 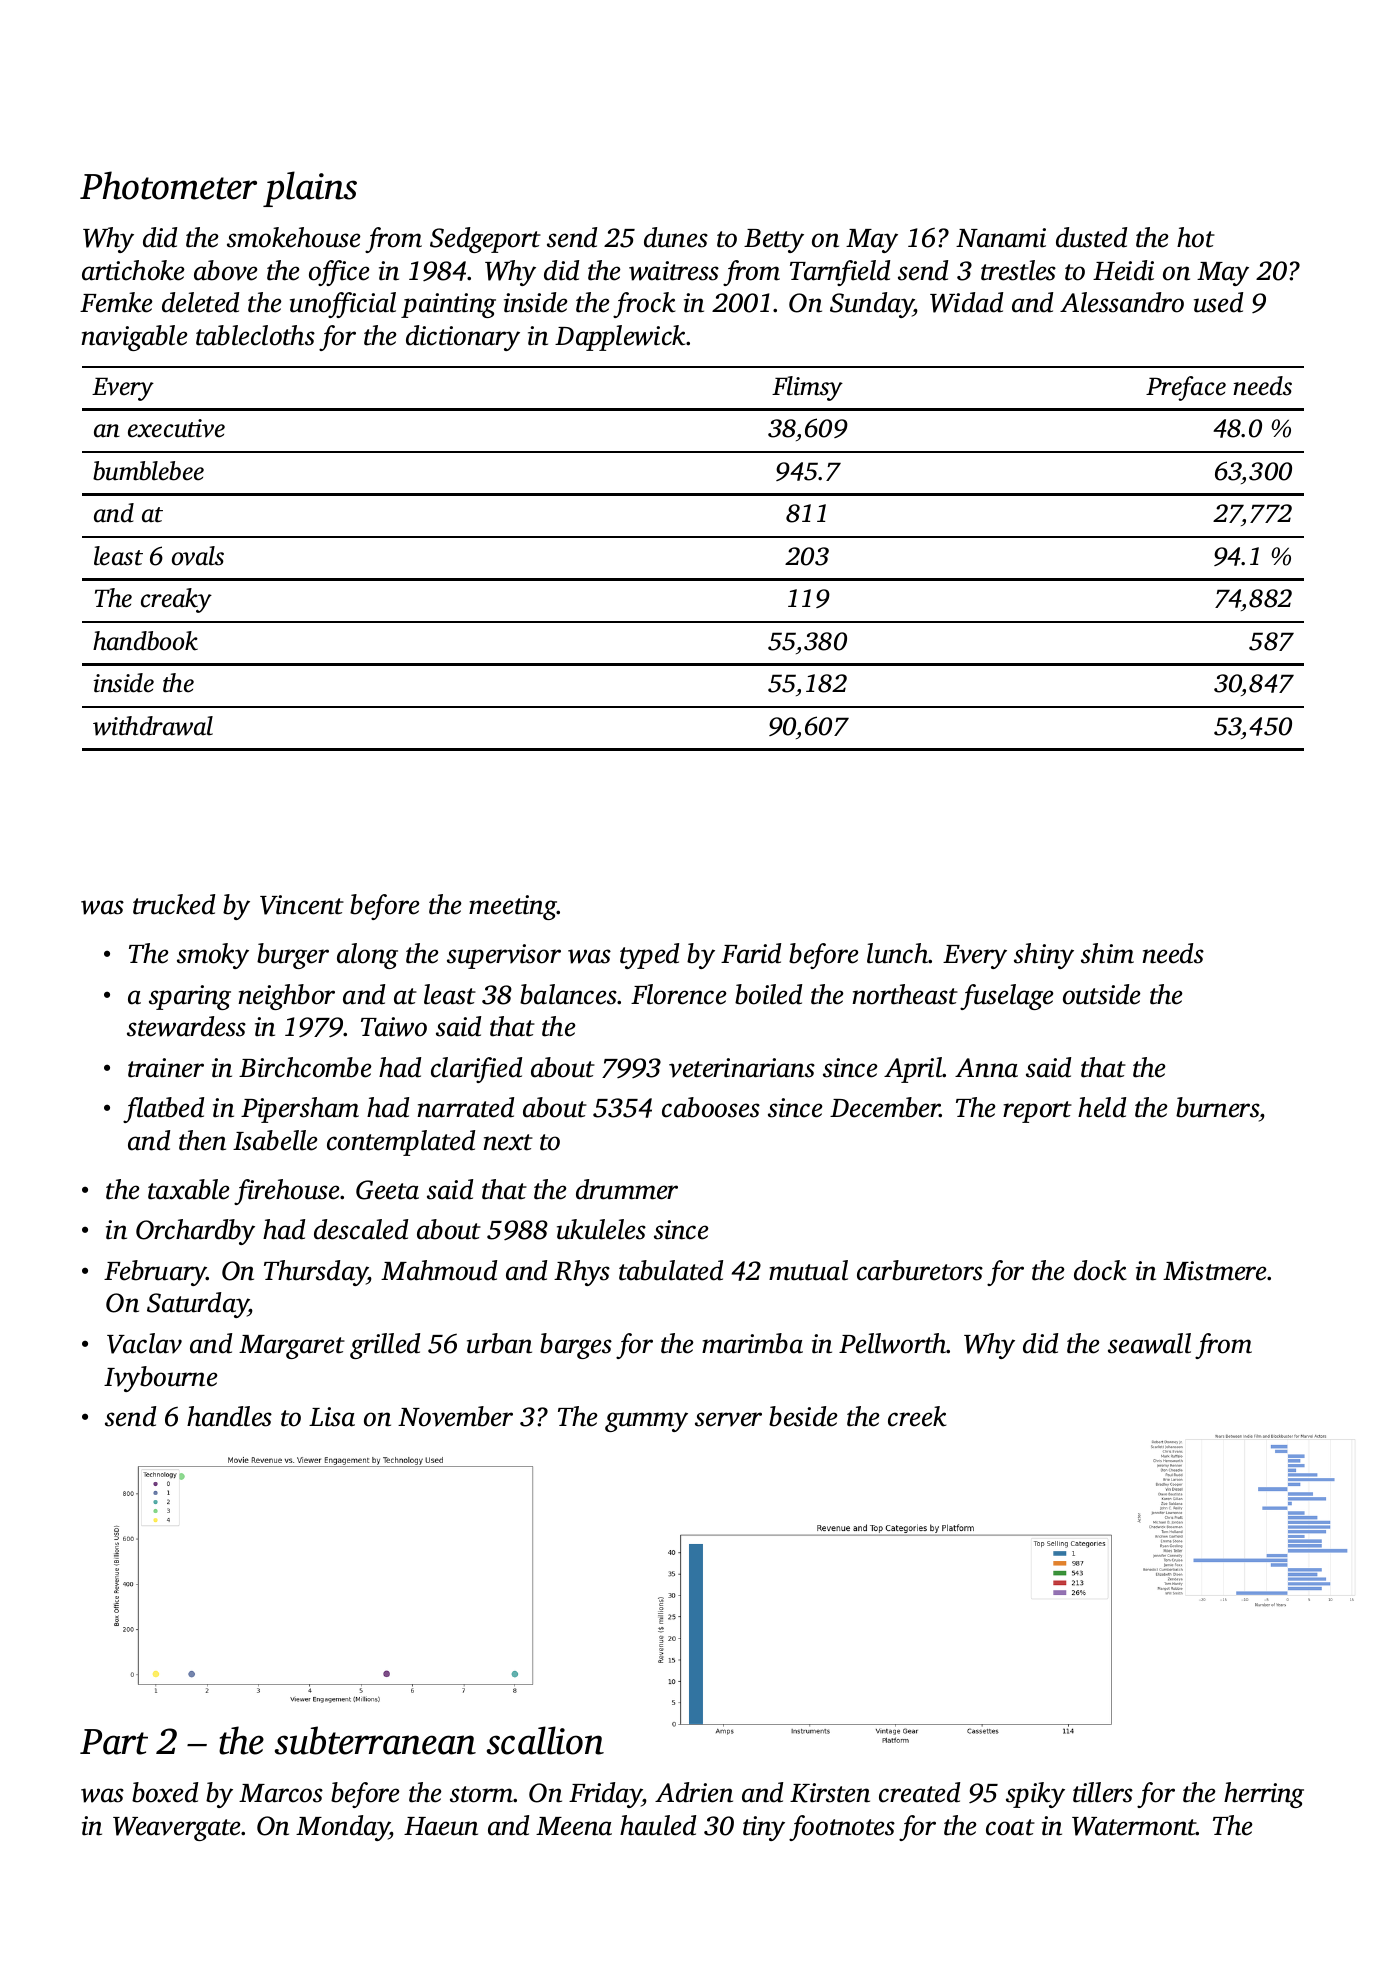 I want to click on gummy, so click(x=646, y=1422).
